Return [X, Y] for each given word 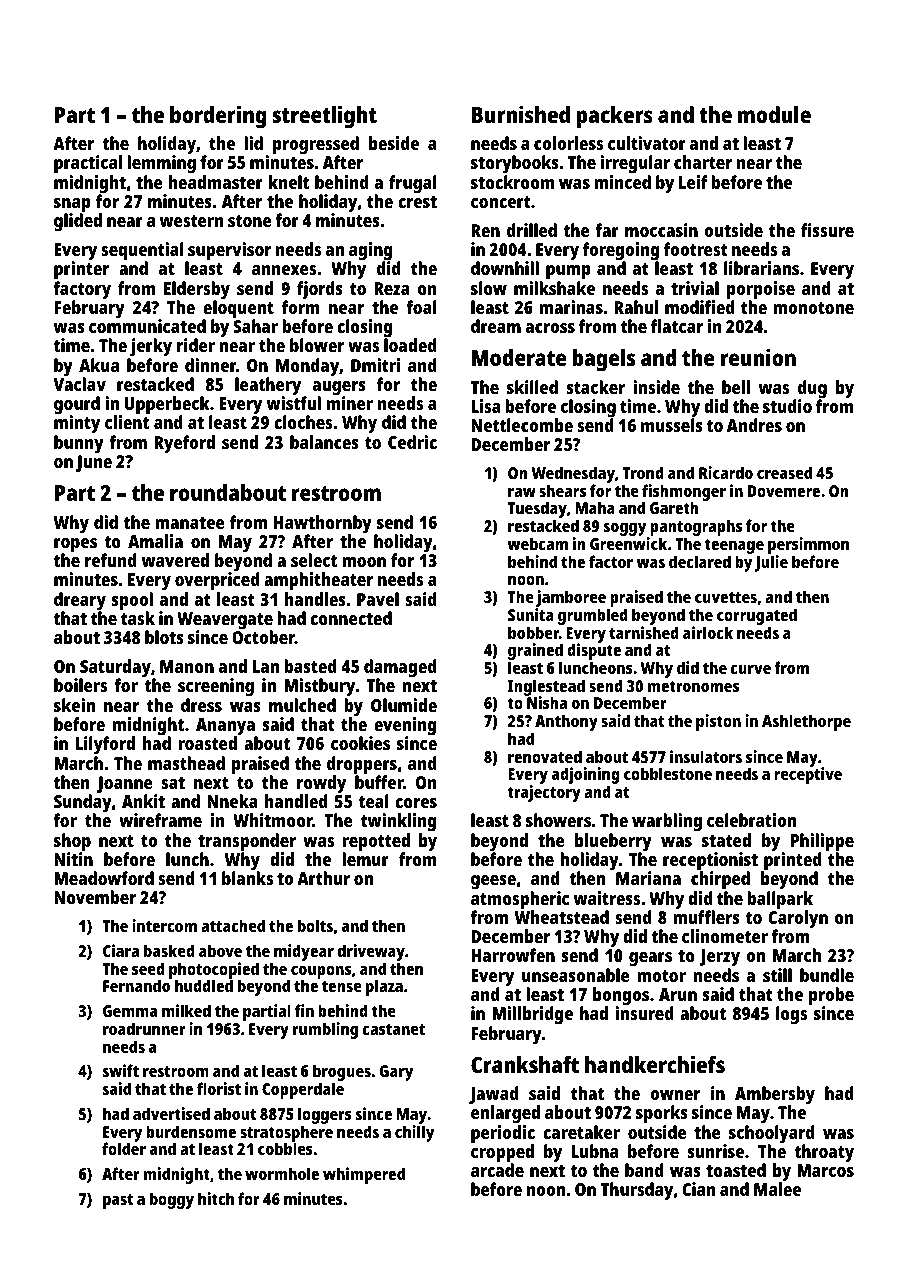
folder [124, 1149]
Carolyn [798, 919]
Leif [693, 182]
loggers [325, 1115]
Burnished [521, 114]
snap [72, 205]
